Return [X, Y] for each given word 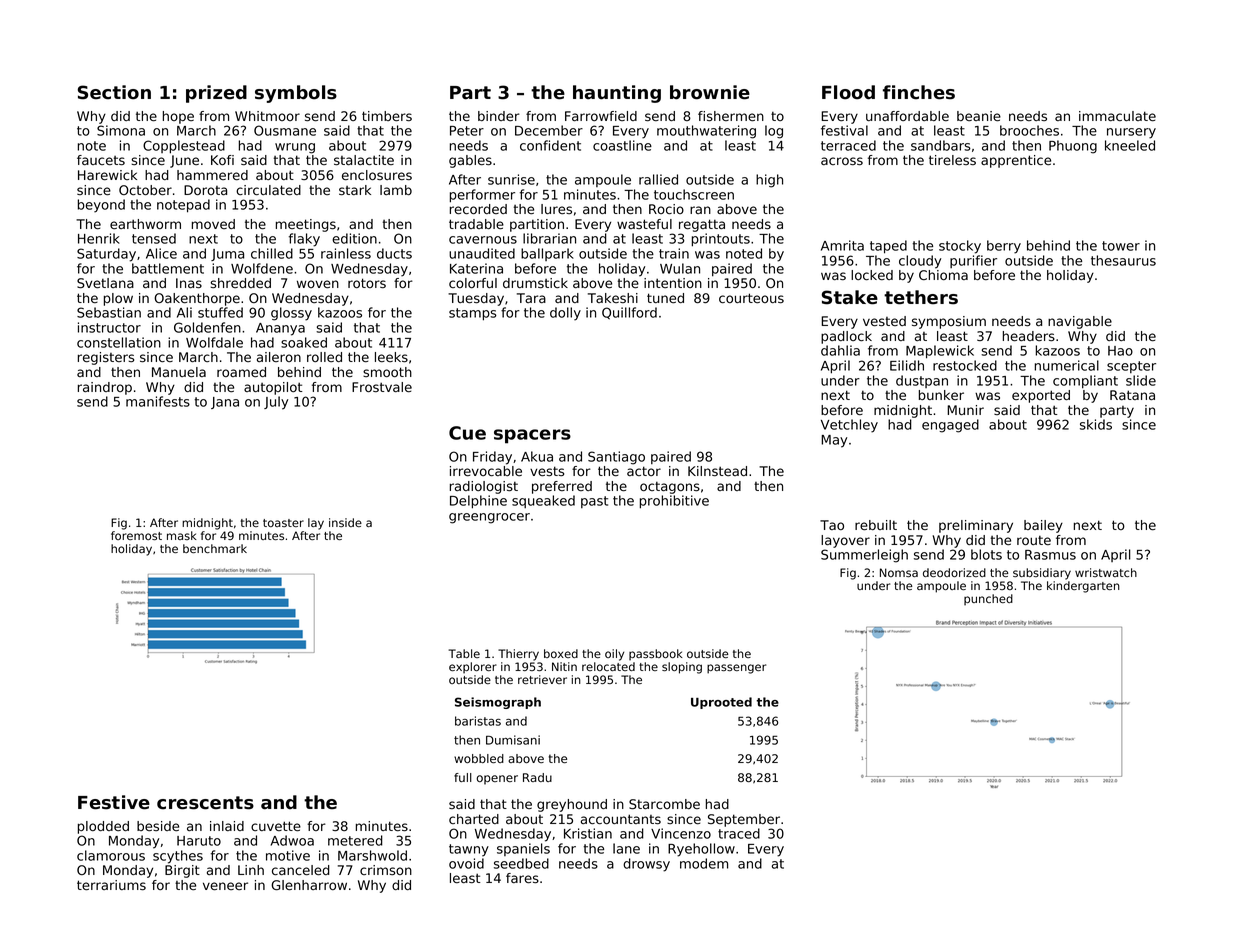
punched [988, 600]
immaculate [1117, 116]
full [463, 777]
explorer [473, 668]
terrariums [111, 885]
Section [114, 92]
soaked [304, 342]
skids [1096, 424]
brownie [710, 92]
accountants [621, 819]
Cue [467, 433]
